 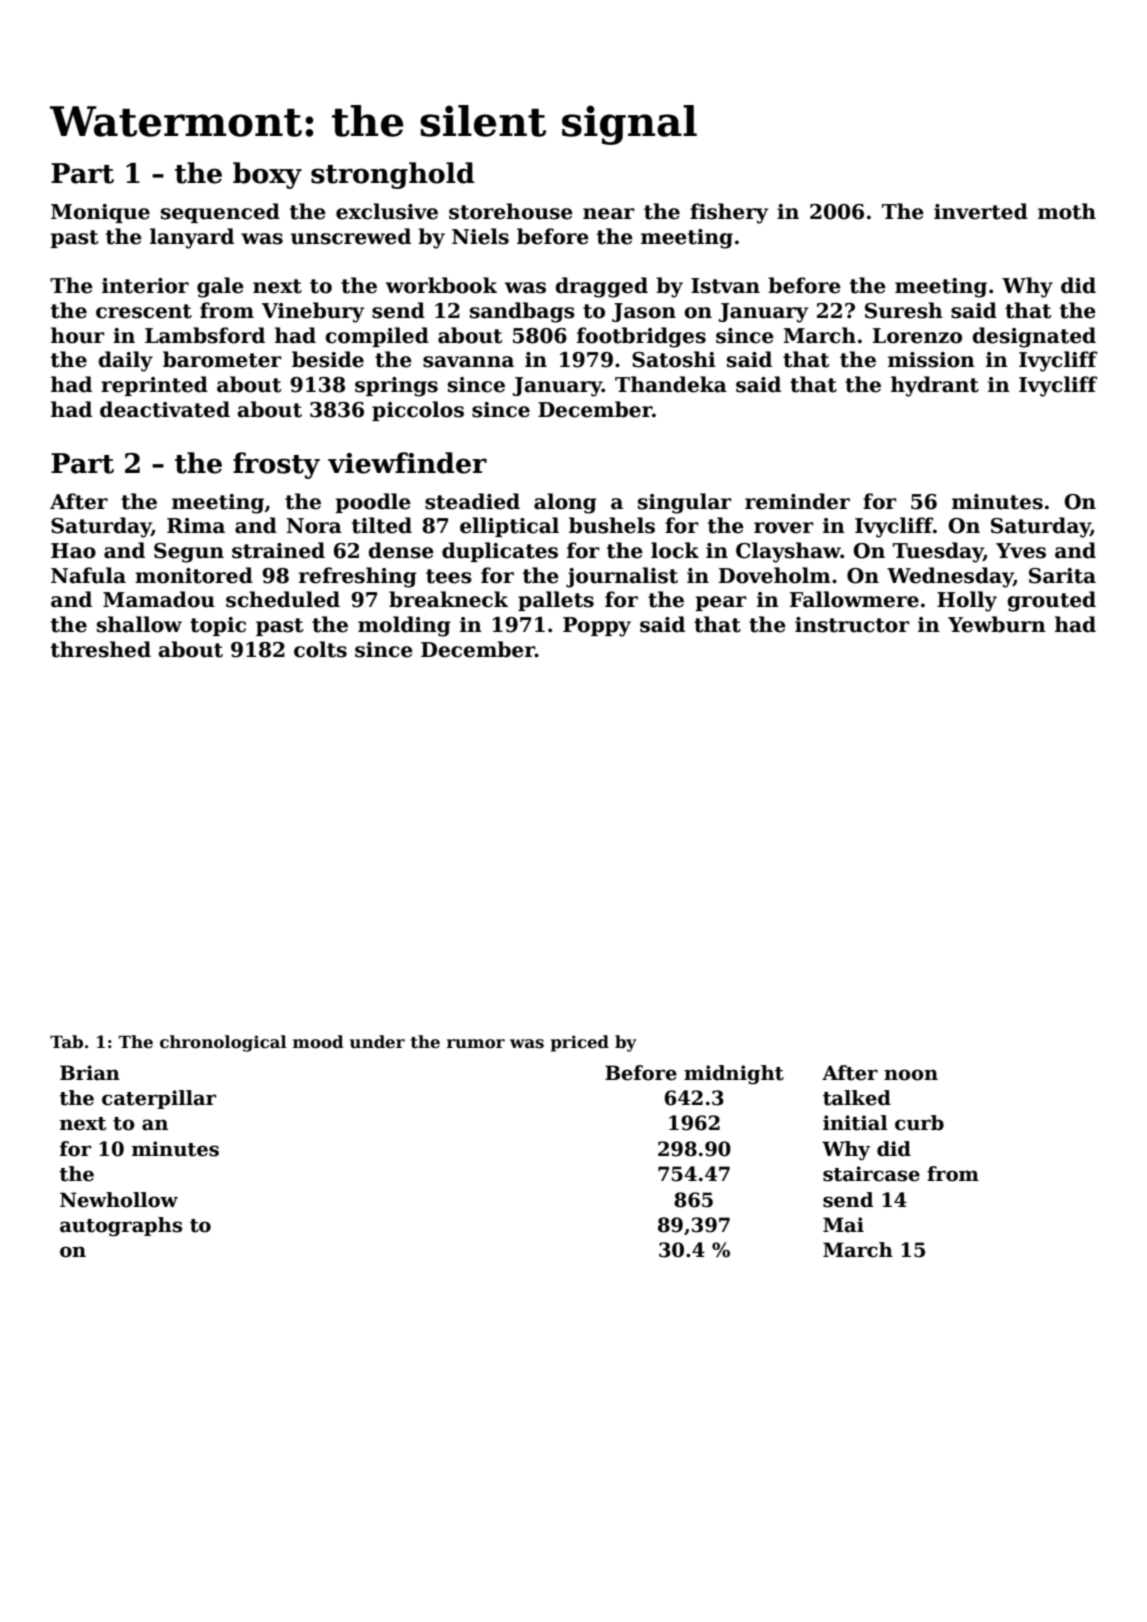 What do you see at coordinates (66, 1042) in the screenshot?
I see `Tab` at bounding box center [66, 1042].
